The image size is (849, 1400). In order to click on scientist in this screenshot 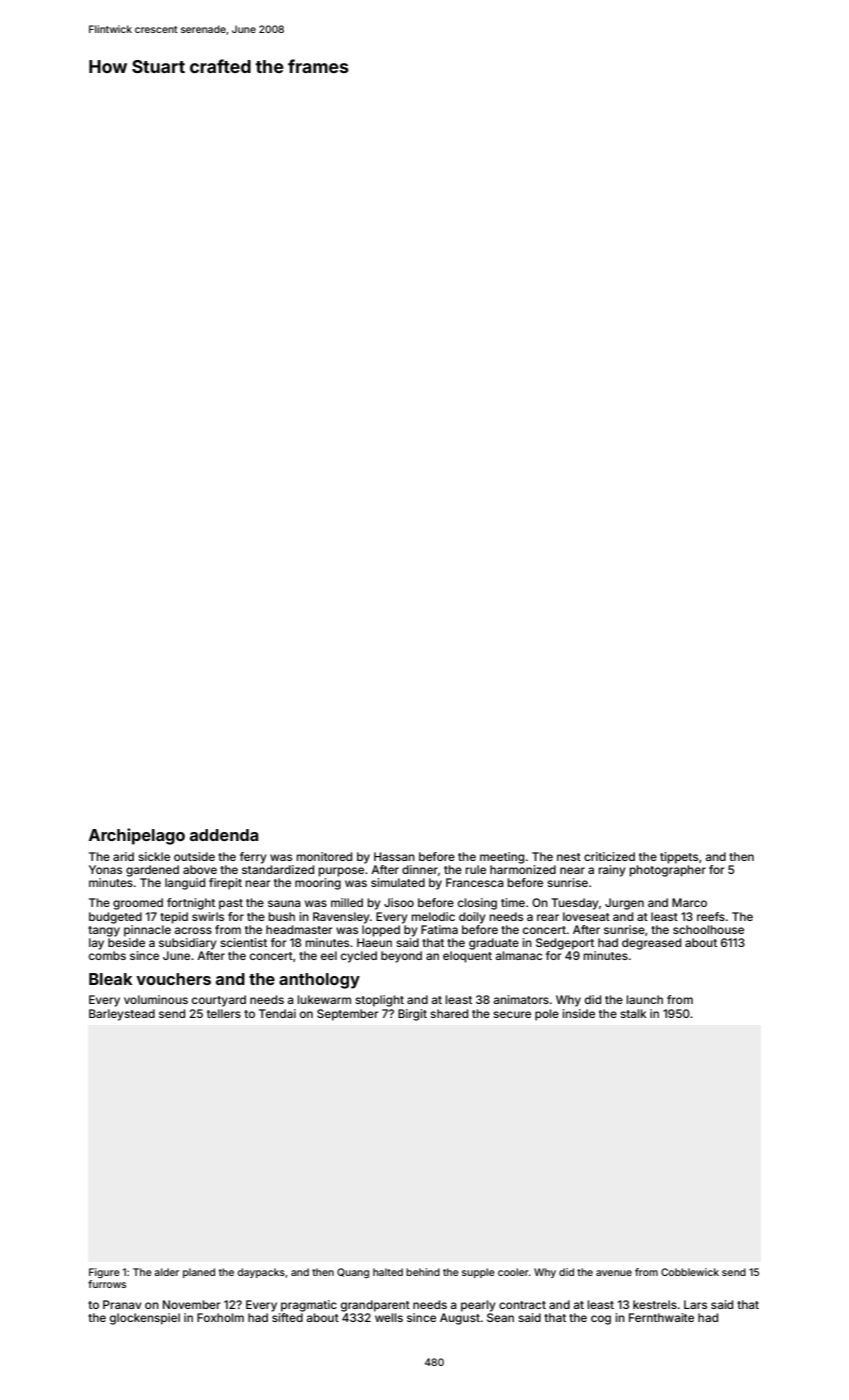, I will do `click(243, 942)`.
